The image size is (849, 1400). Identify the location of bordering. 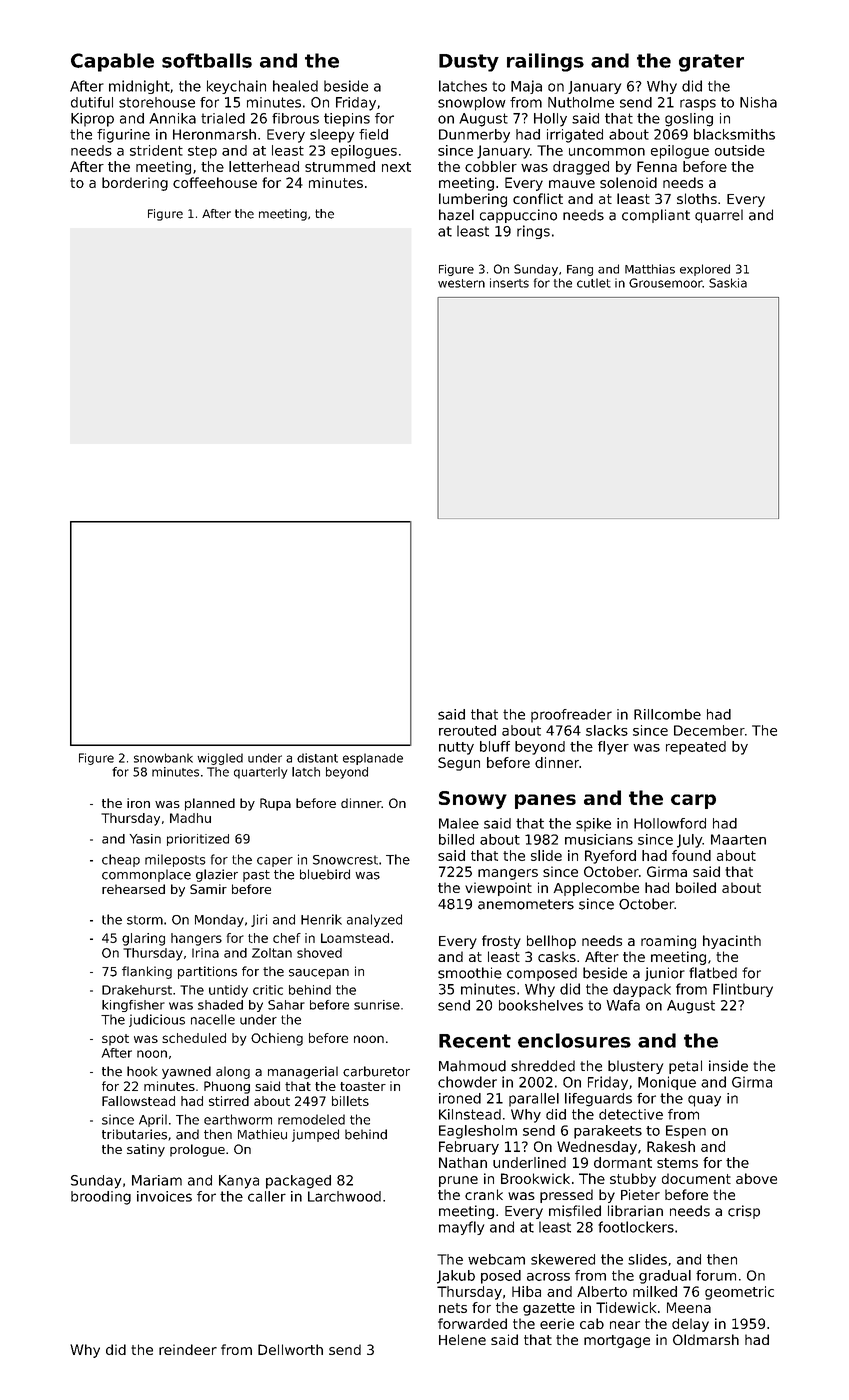
(135, 184).
